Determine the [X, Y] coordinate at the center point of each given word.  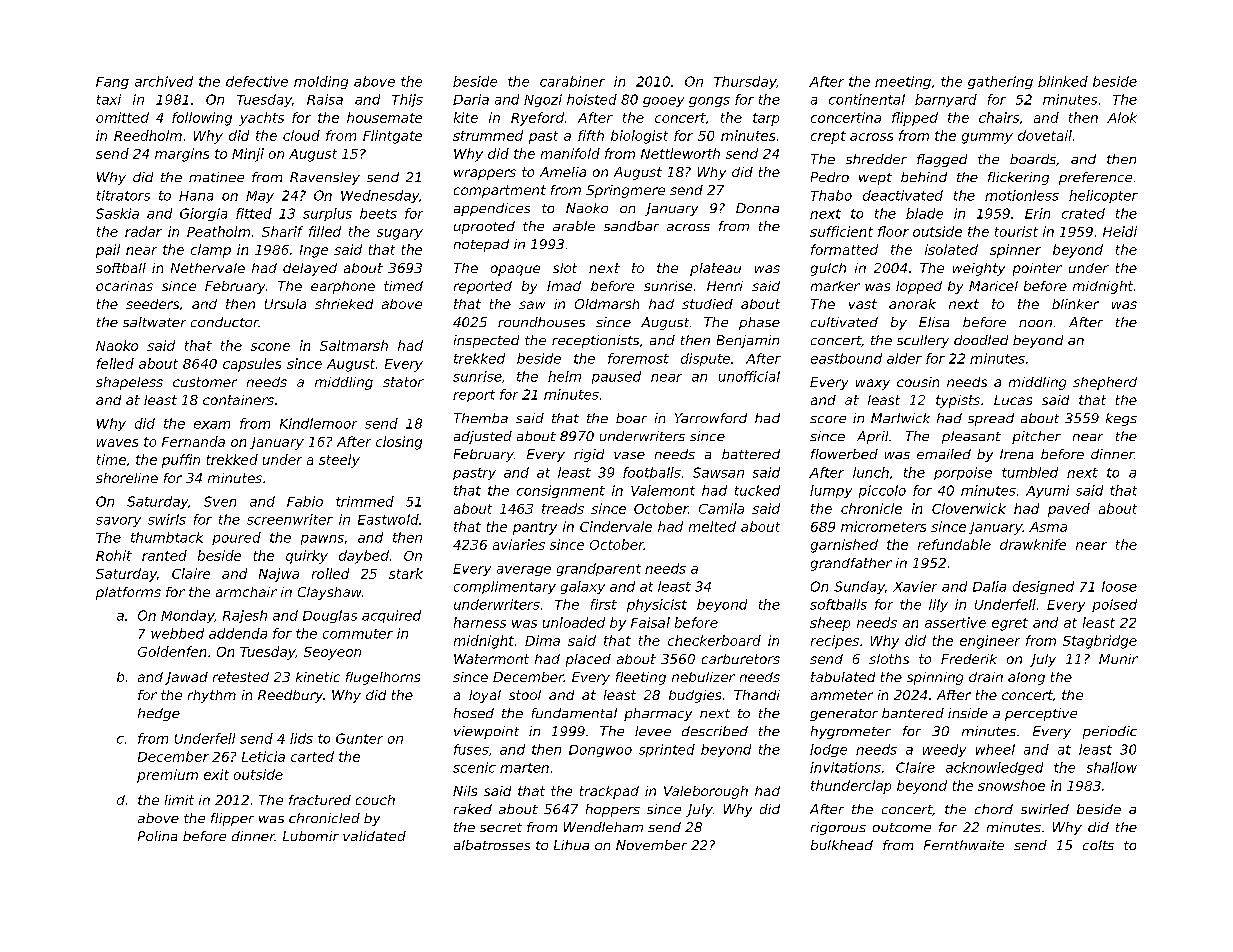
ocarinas [124, 286]
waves [117, 443]
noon [1035, 323]
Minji [248, 155]
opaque [515, 270]
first [604, 604]
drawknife [1033, 544]
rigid [589, 455]
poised [1114, 605]
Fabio [305, 501]
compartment [500, 191]
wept [875, 179]
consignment [561, 491]
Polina [157, 836]
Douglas [330, 616]
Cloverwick [969, 508]
